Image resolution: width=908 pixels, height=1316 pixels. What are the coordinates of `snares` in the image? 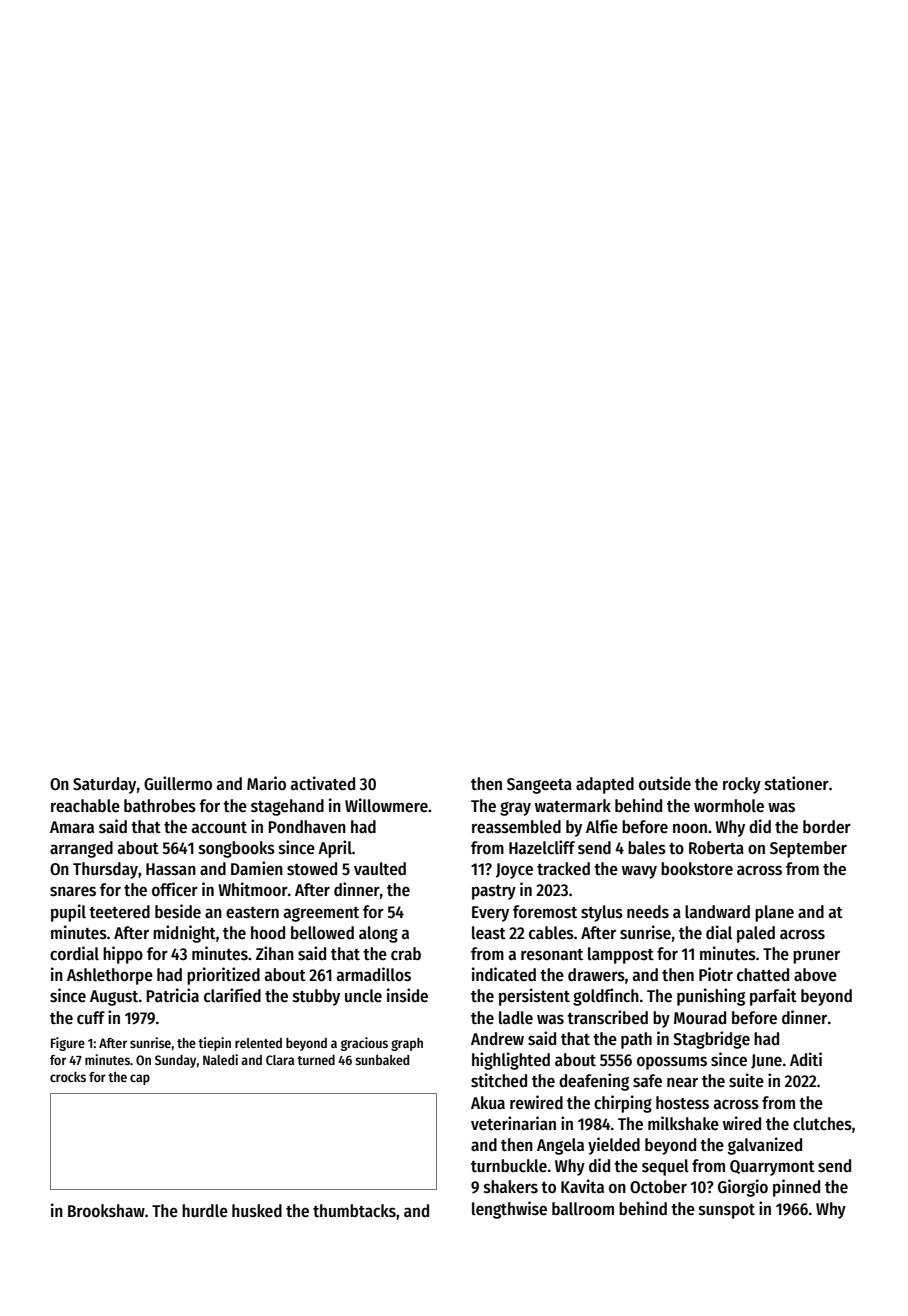 It's located at (73, 891).
